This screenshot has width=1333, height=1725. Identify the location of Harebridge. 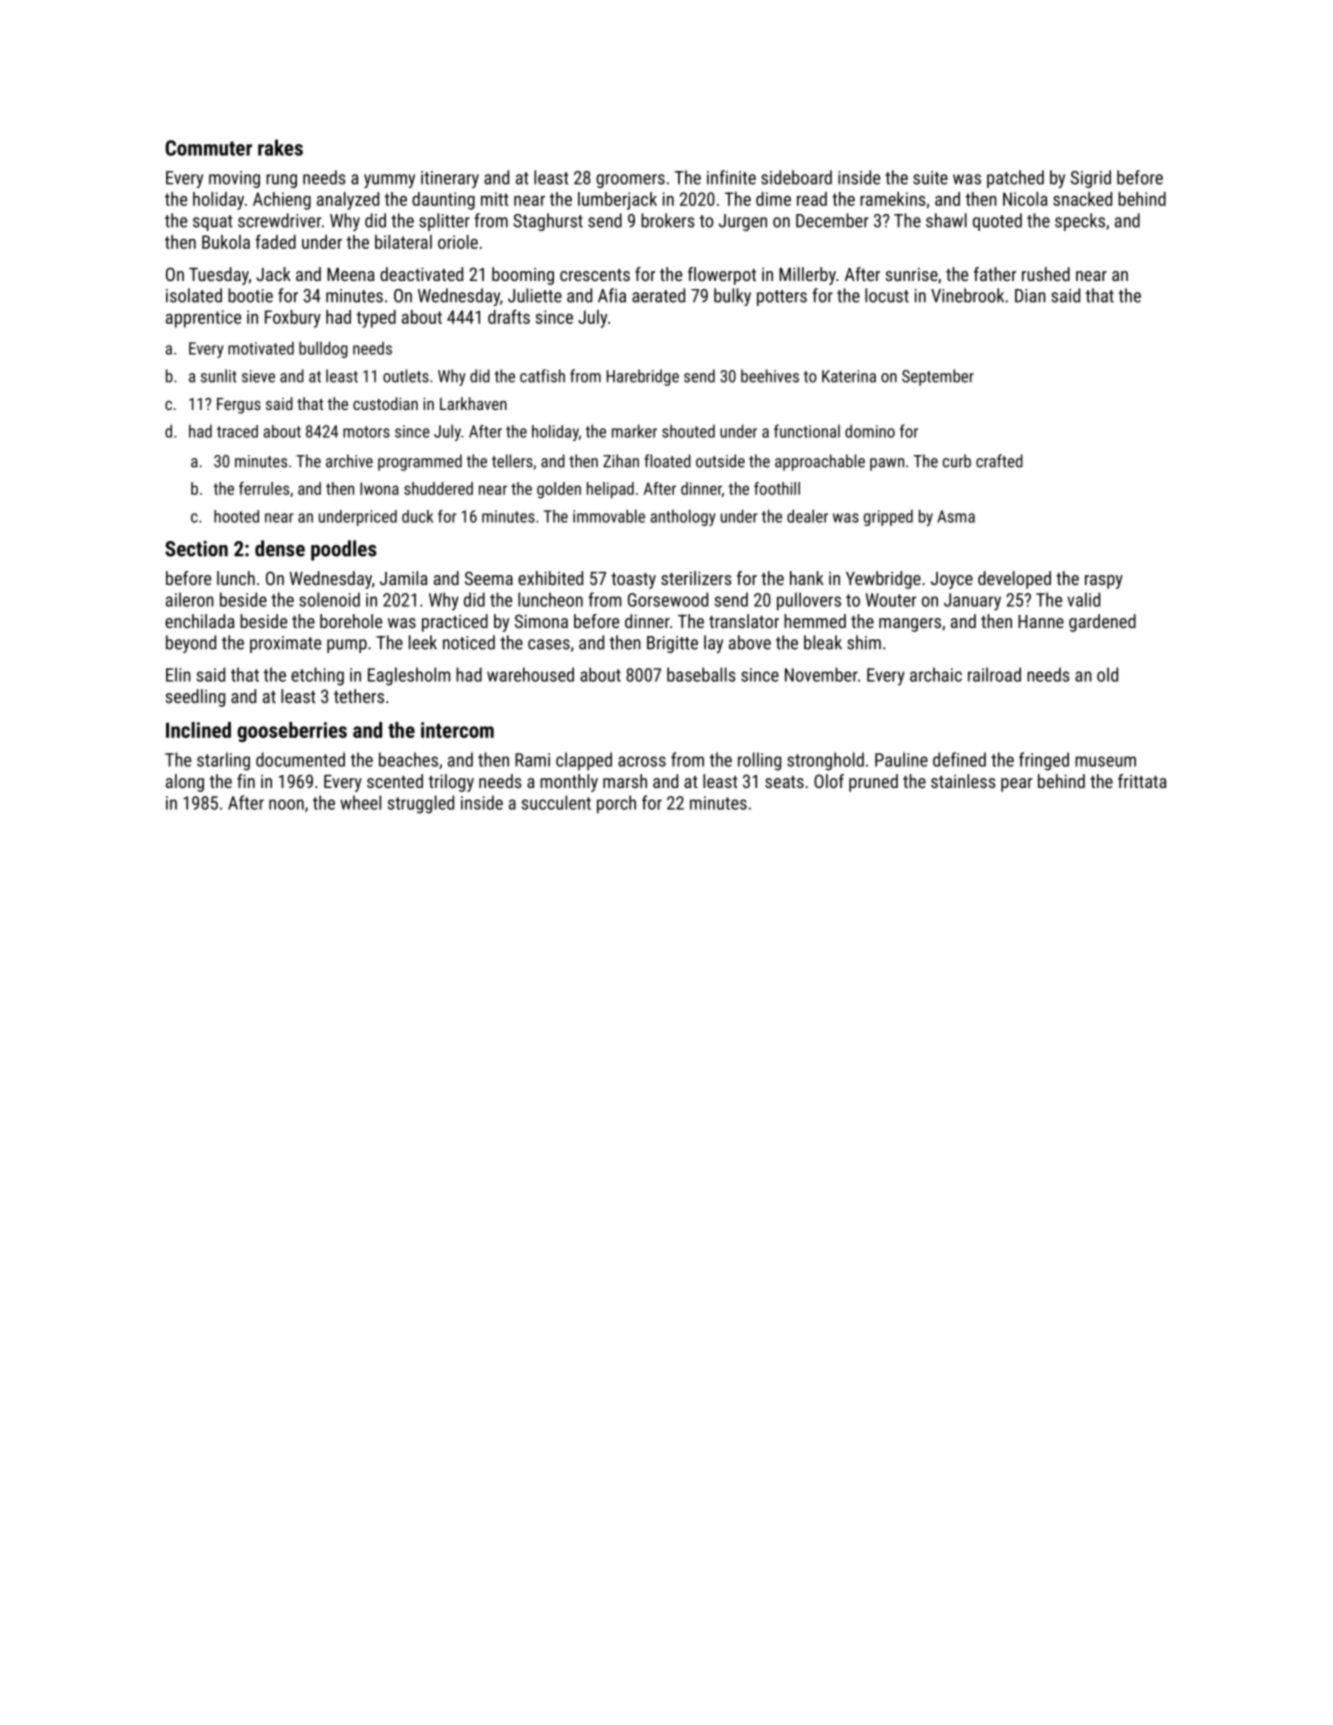
(643, 377).
